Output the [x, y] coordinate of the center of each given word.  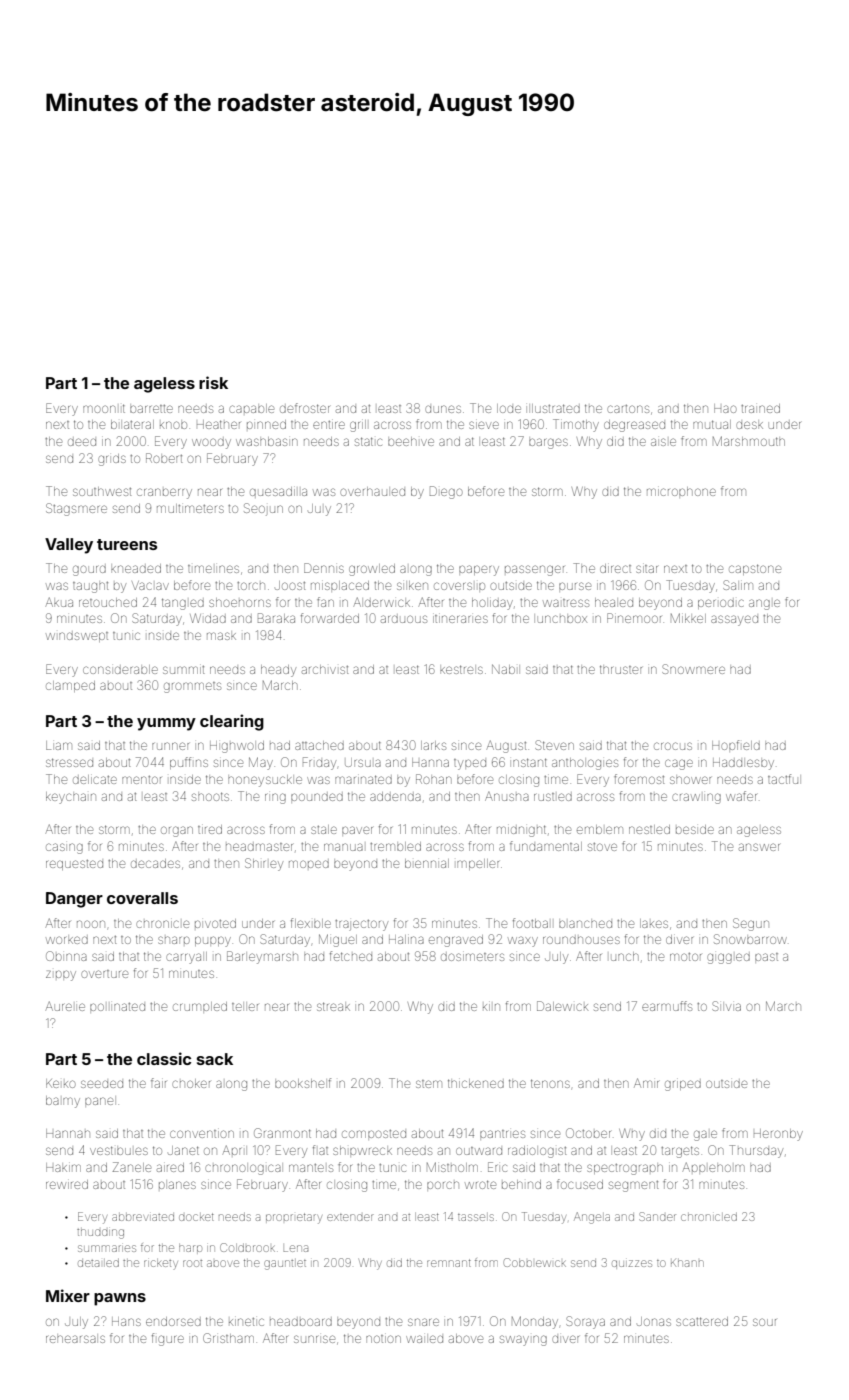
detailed [98, 1263]
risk [213, 382]
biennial [427, 863]
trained [760, 408]
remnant [449, 1263]
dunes [443, 409]
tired [210, 829]
